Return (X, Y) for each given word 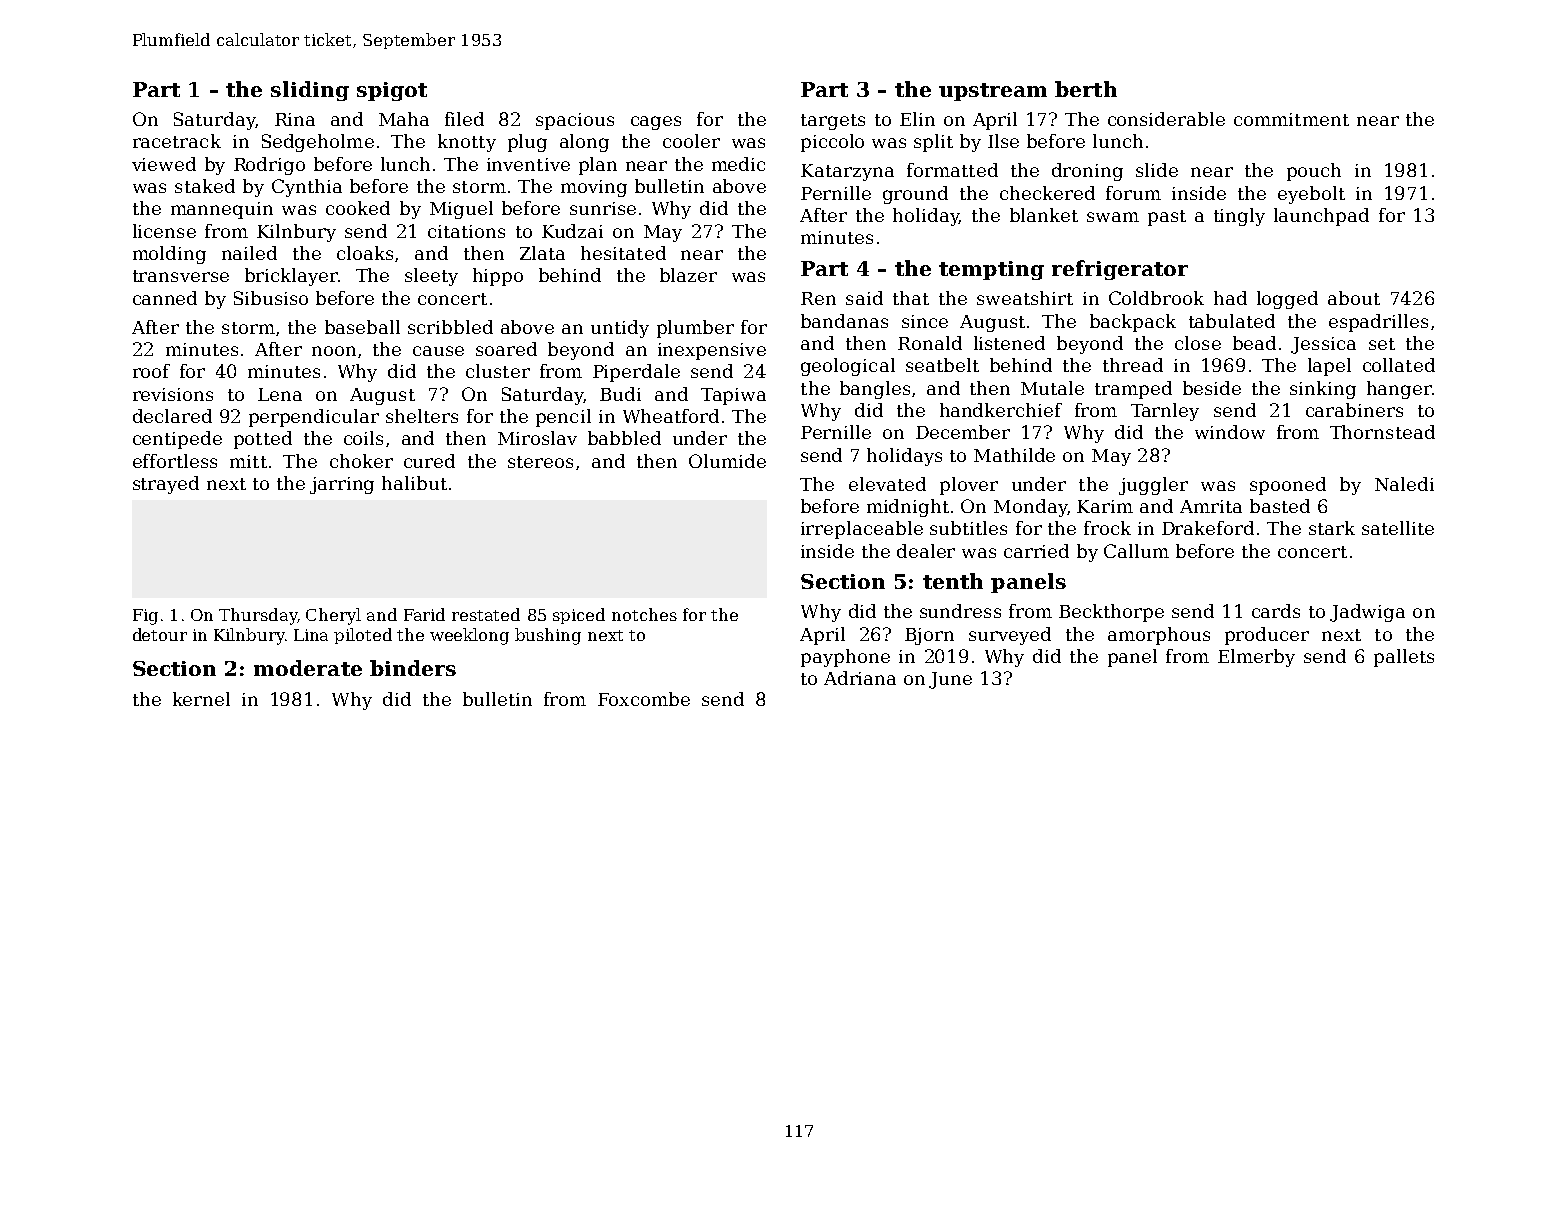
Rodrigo (269, 166)
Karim (1105, 506)
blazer (688, 275)
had (1230, 298)
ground (915, 195)
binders (413, 668)
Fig (145, 617)
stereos (540, 462)
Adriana (860, 678)
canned (165, 298)
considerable (1166, 119)
